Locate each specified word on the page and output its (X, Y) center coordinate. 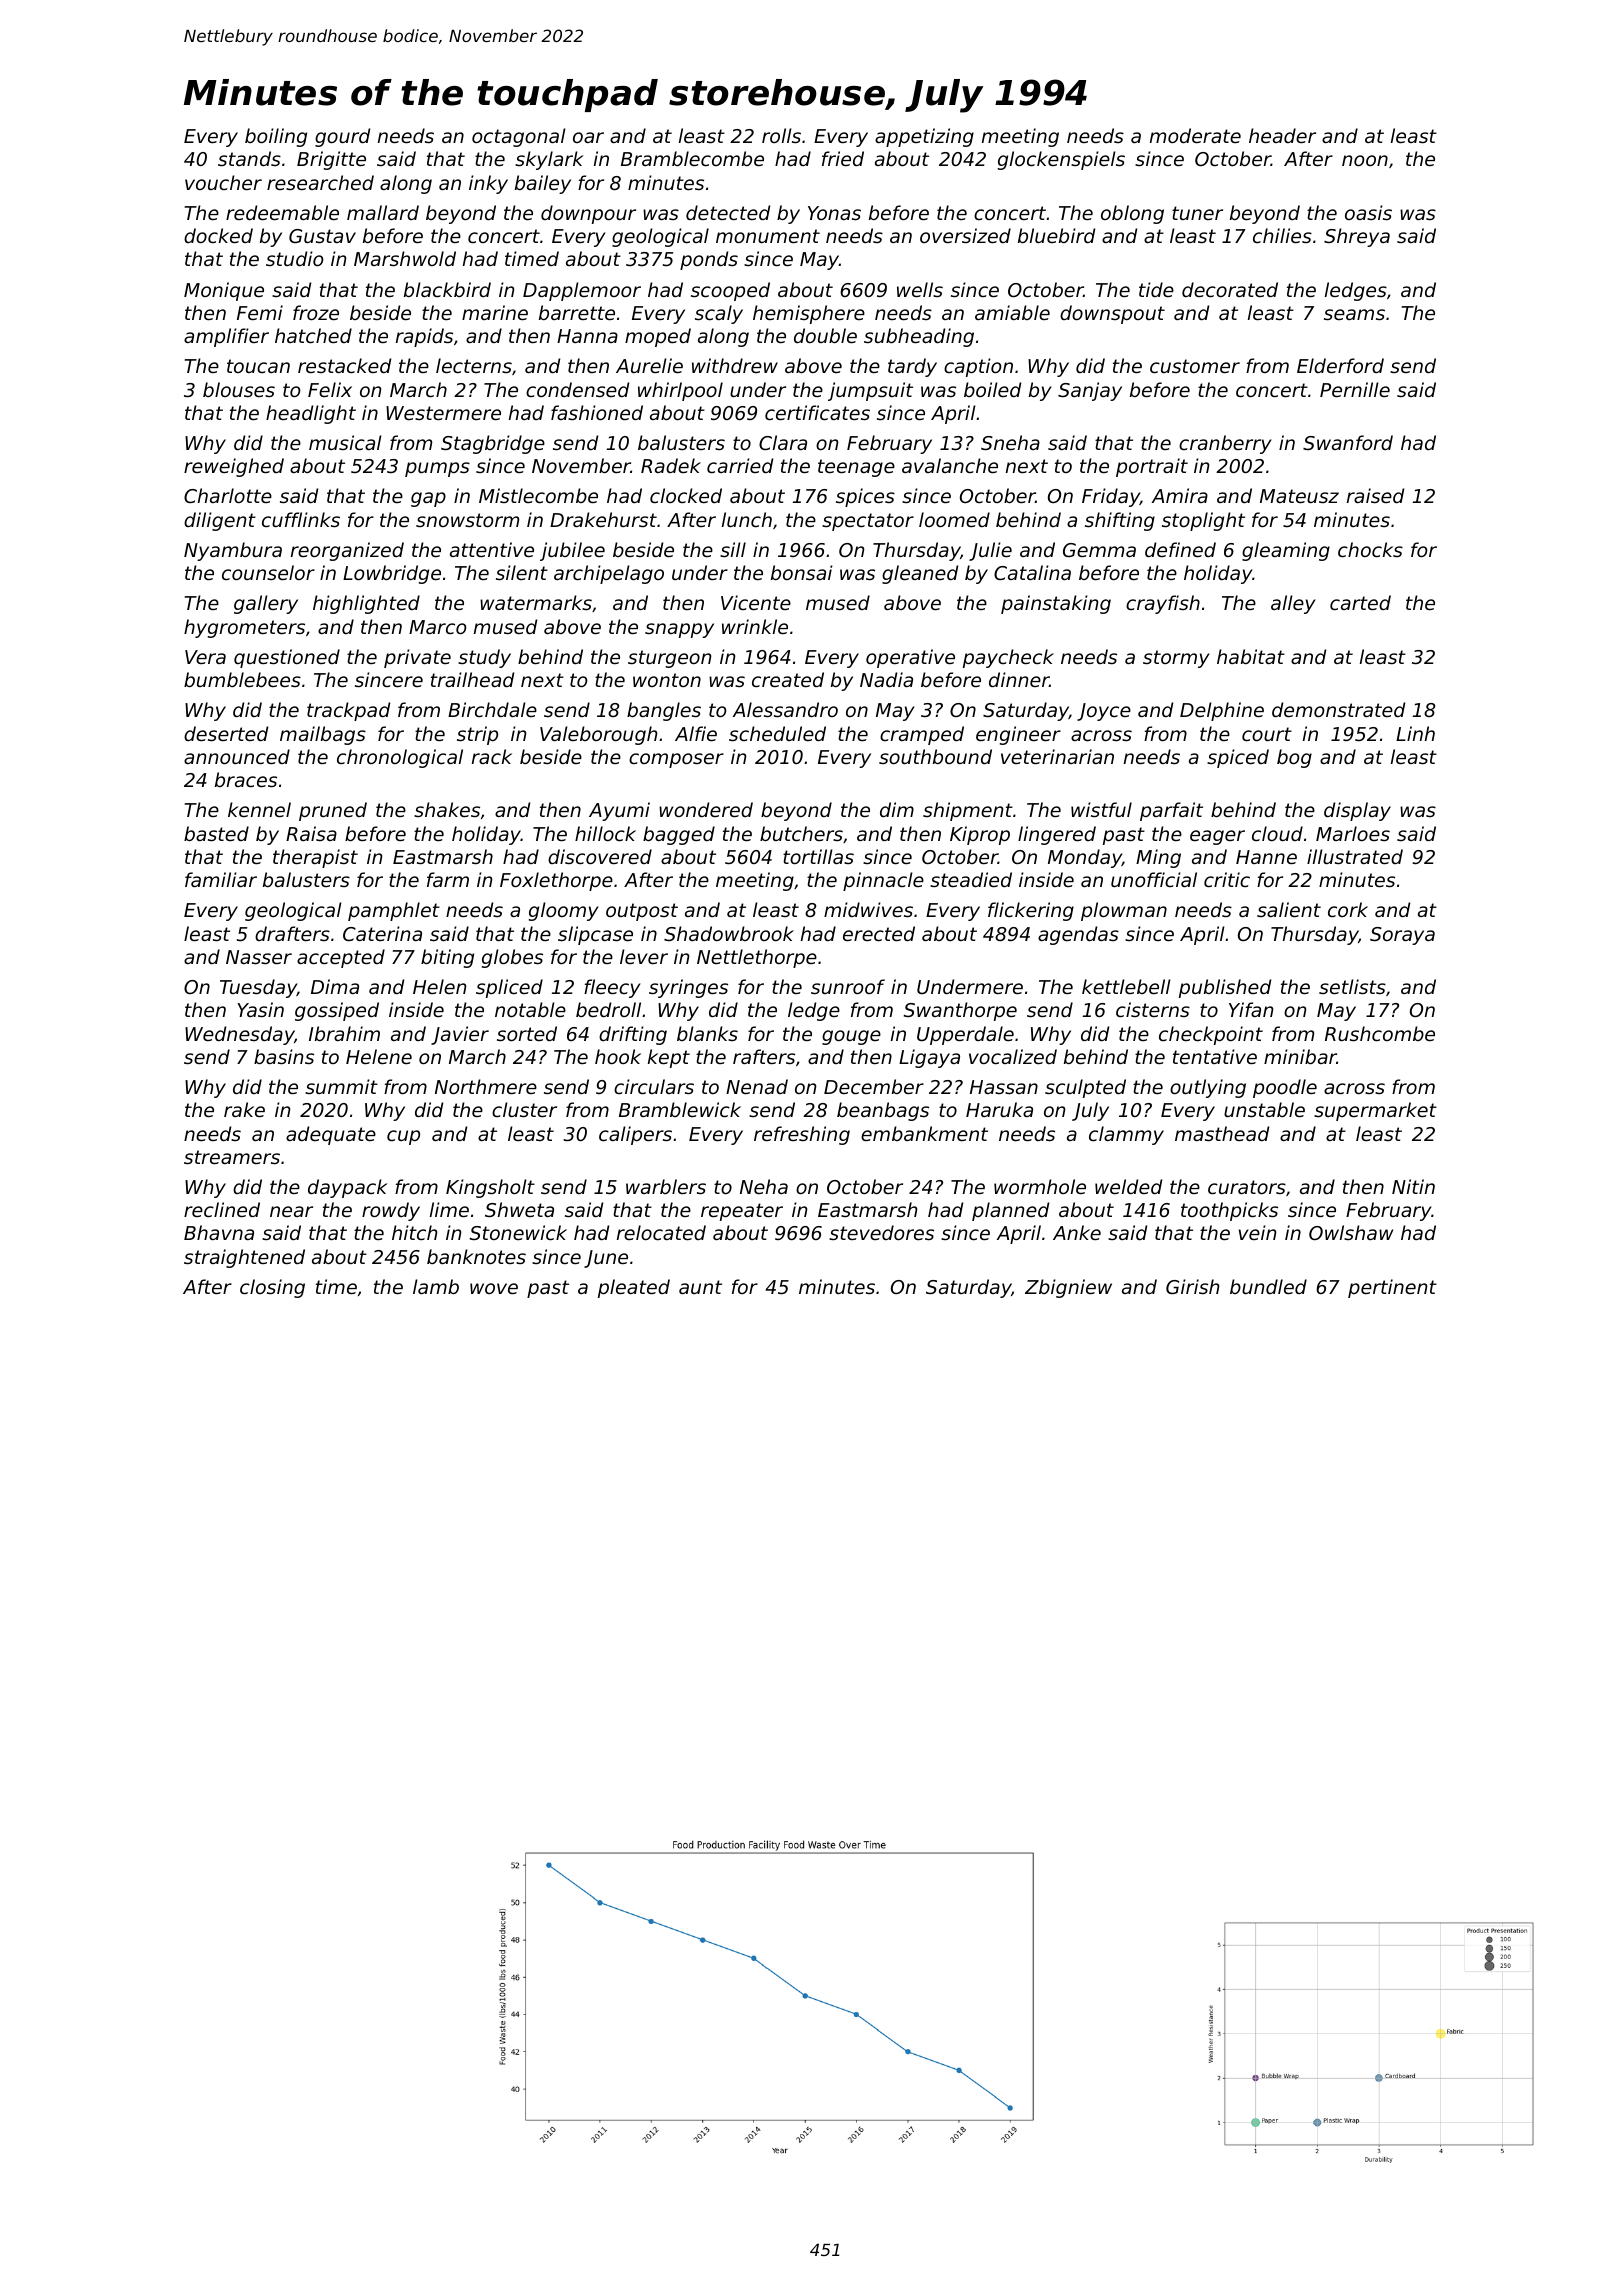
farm (448, 879)
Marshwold (405, 258)
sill (733, 549)
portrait (1152, 467)
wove (494, 1288)
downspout (1112, 314)
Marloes (1353, 833)
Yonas (834, 213)
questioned (287, 658)
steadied (971, 879)
